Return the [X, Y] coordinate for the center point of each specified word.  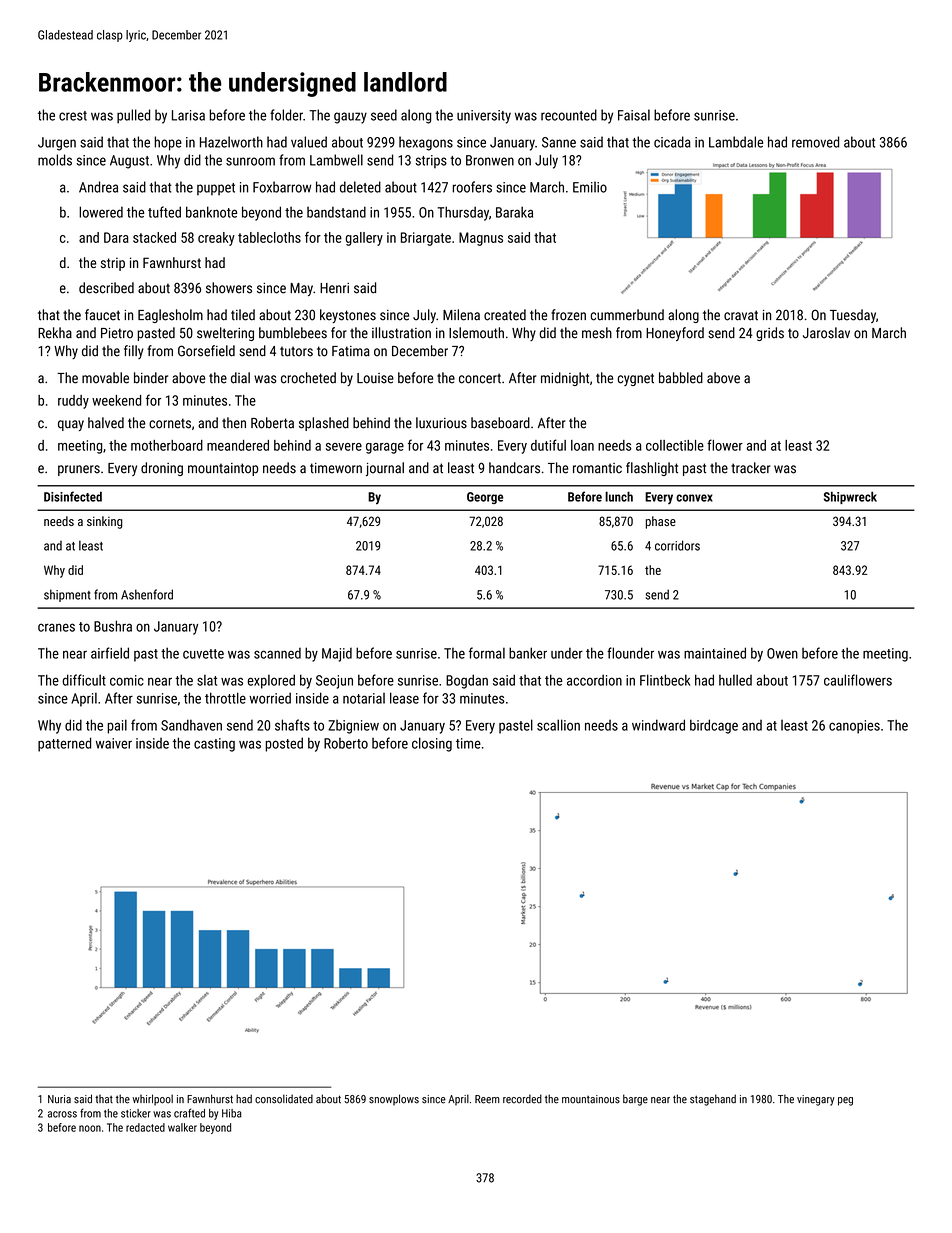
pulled [133, 116]
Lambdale [736, 142]
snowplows [394, 1100]
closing [432, 744]
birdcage [714, 726]
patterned [64, 744]
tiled [243, 315]
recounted [569, 115]
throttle [225, 698]
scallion [558, 725]
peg [845, 1101]
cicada [672, 142]
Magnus [481, 239]
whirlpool [152, 1100]
